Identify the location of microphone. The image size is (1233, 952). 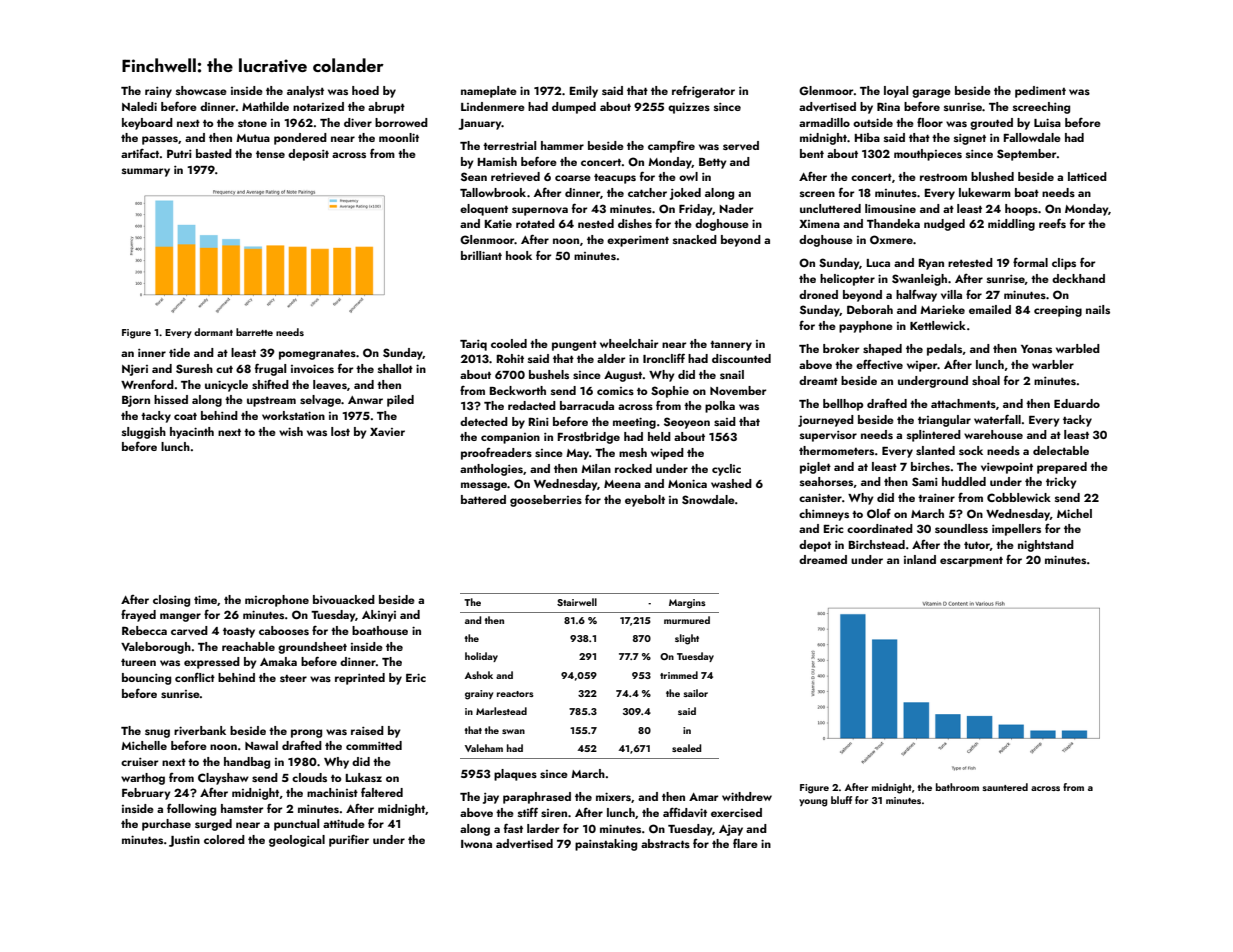
(277, 601).
